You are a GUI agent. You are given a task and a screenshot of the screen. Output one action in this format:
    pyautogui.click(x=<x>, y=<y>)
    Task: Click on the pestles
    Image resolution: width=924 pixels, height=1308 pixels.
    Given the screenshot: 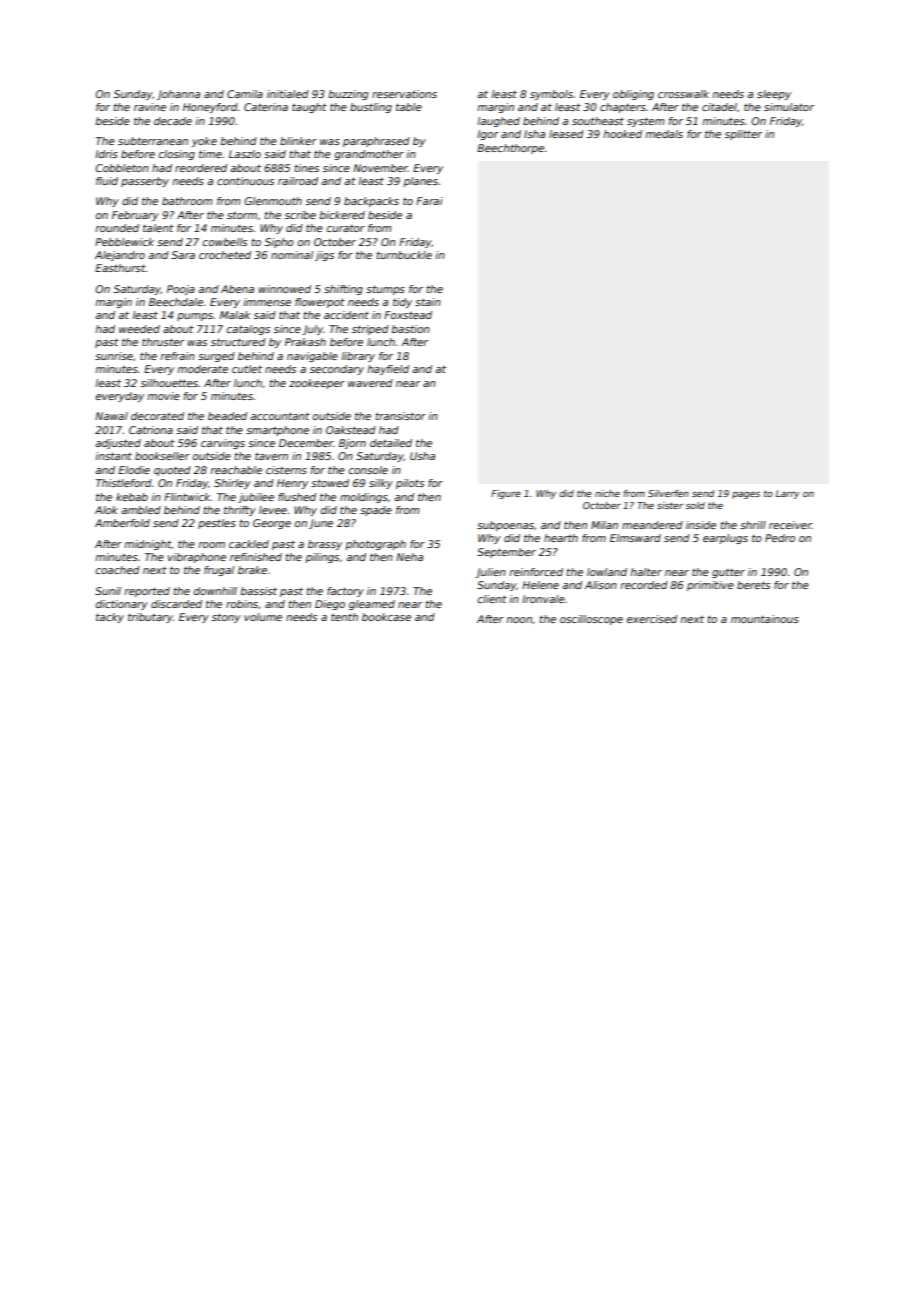 What is the action you would take?
    pyautogui.click(x=217, y=524)
